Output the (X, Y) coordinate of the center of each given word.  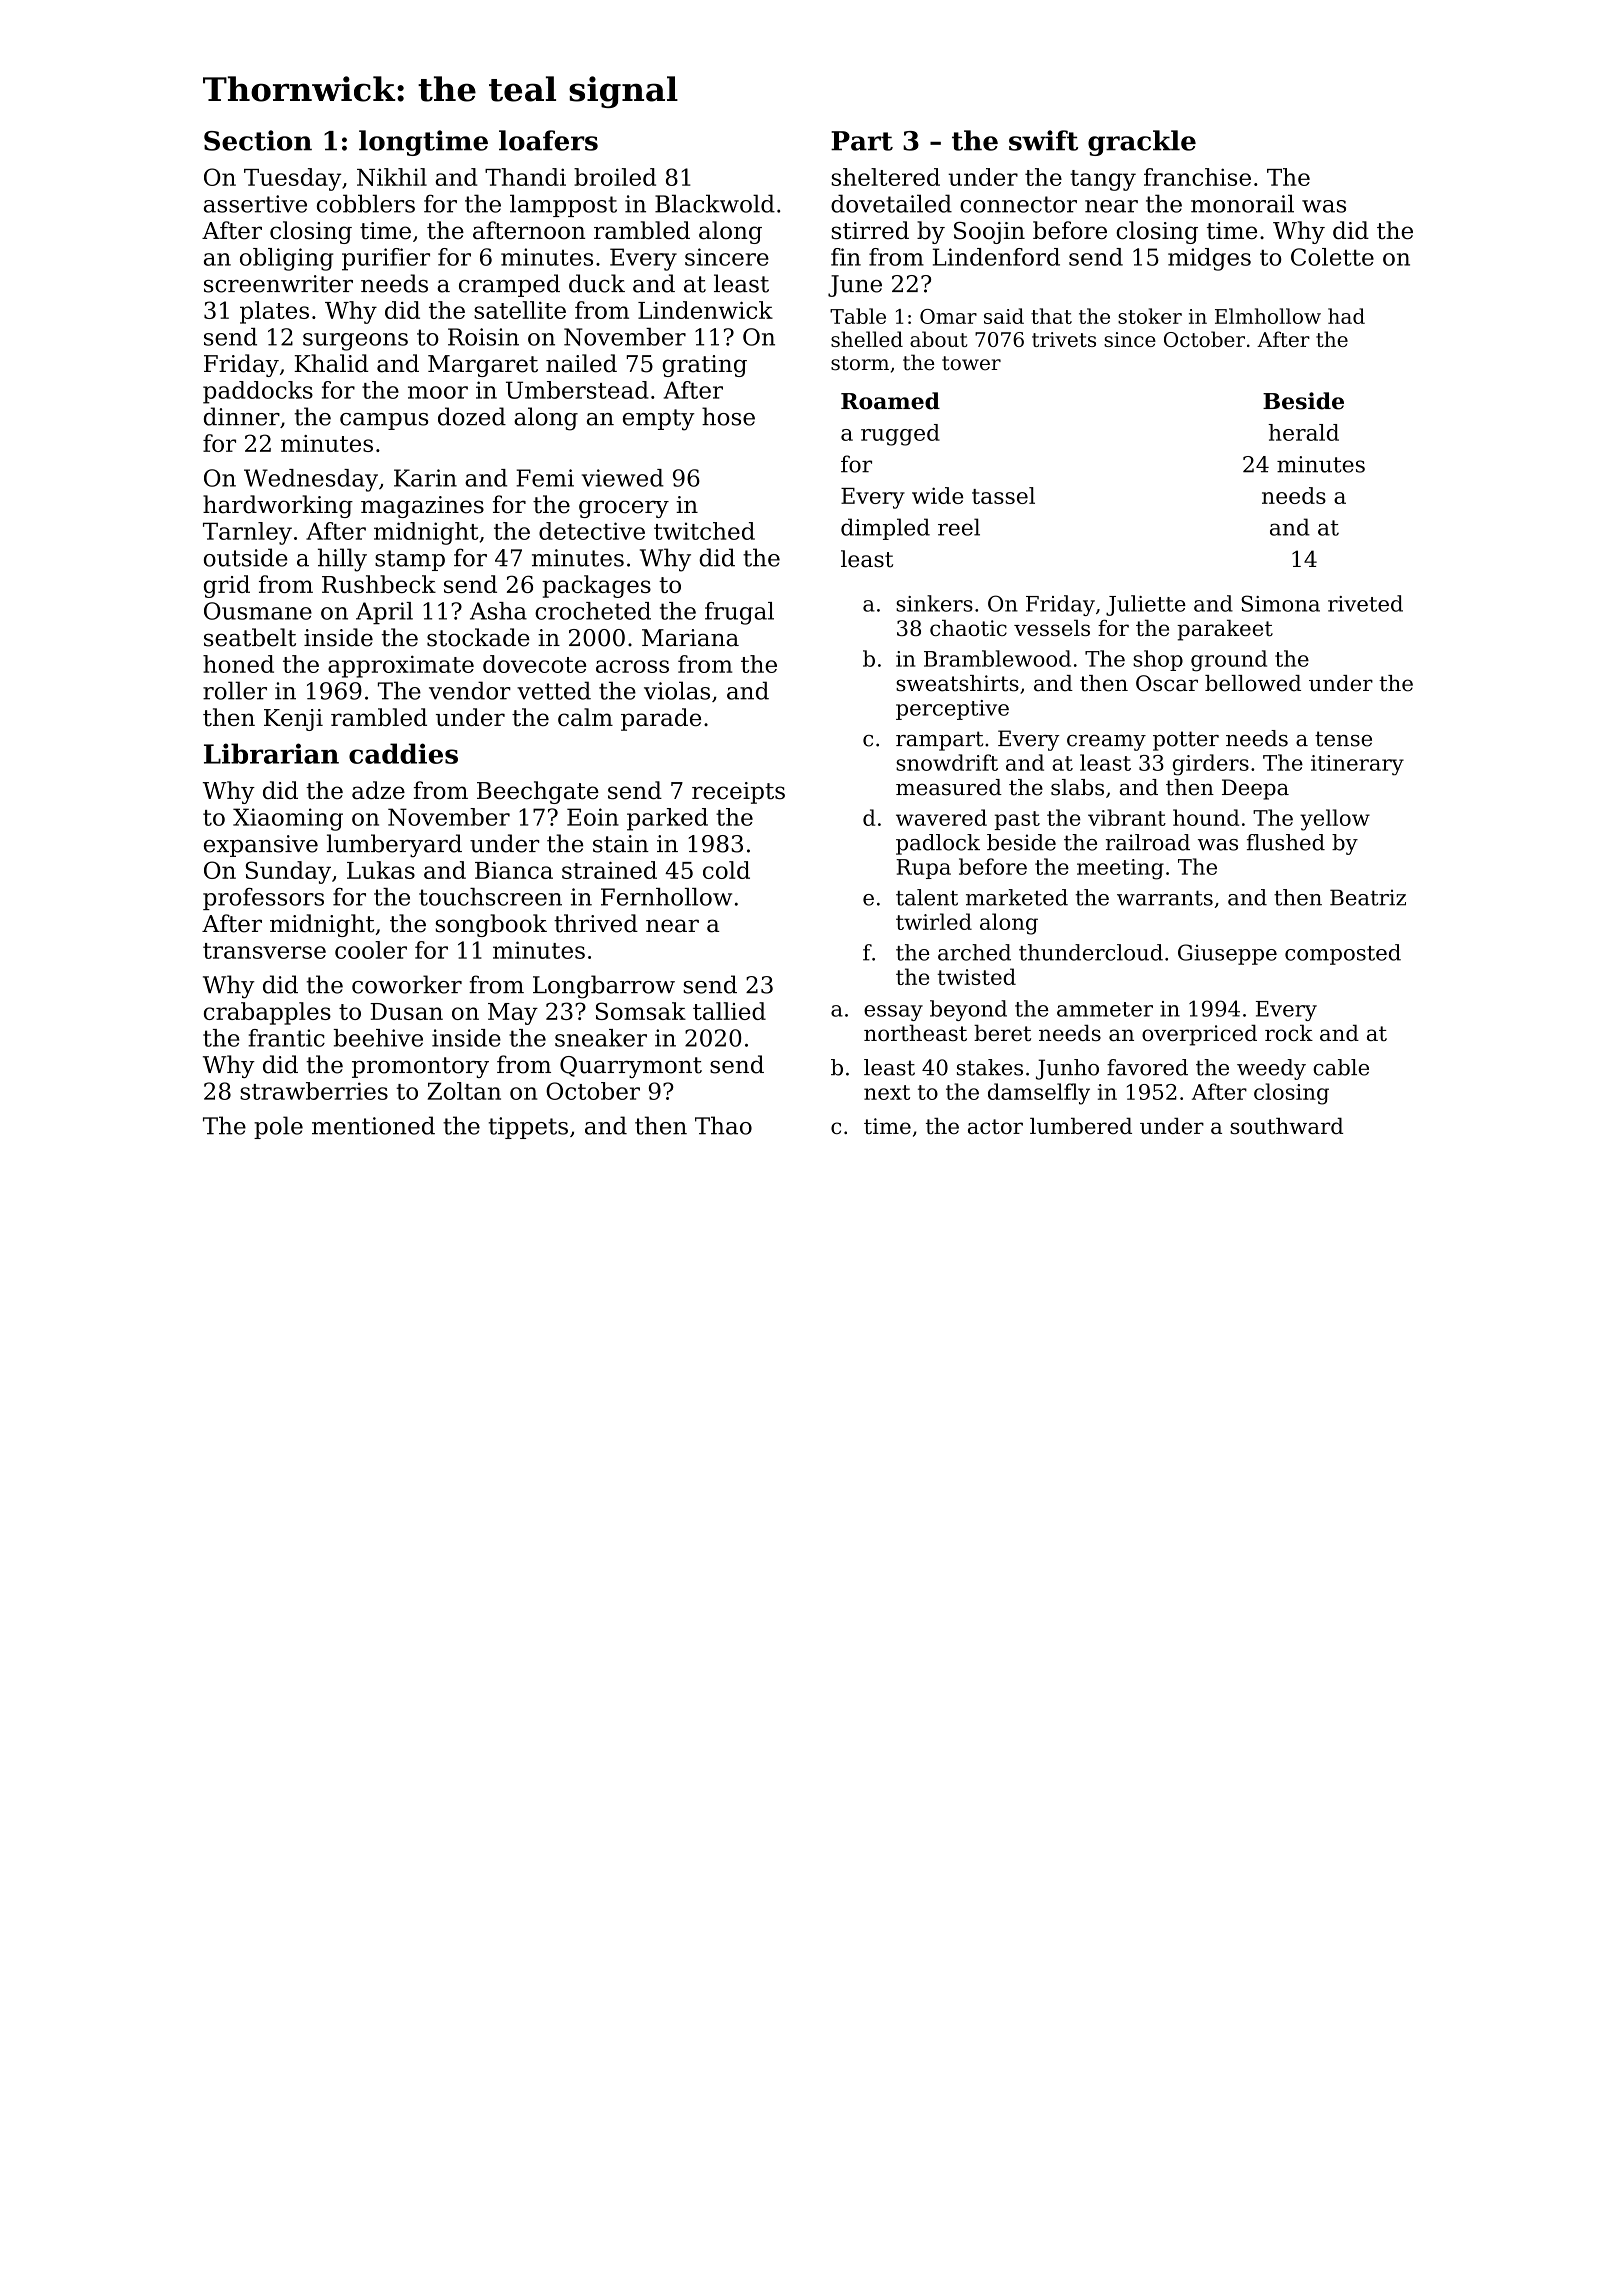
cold (726, 870)
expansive (261, 846)
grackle (1142, 143)
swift (1043, 140)
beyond (968, 1010)
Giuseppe (1227, 954)
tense (1343, 739)
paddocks (258, 392)
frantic (286, 1038)
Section (258, 140)
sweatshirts (957, 683)
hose (728, 416)
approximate (401, 666)
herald (1303, 432)
